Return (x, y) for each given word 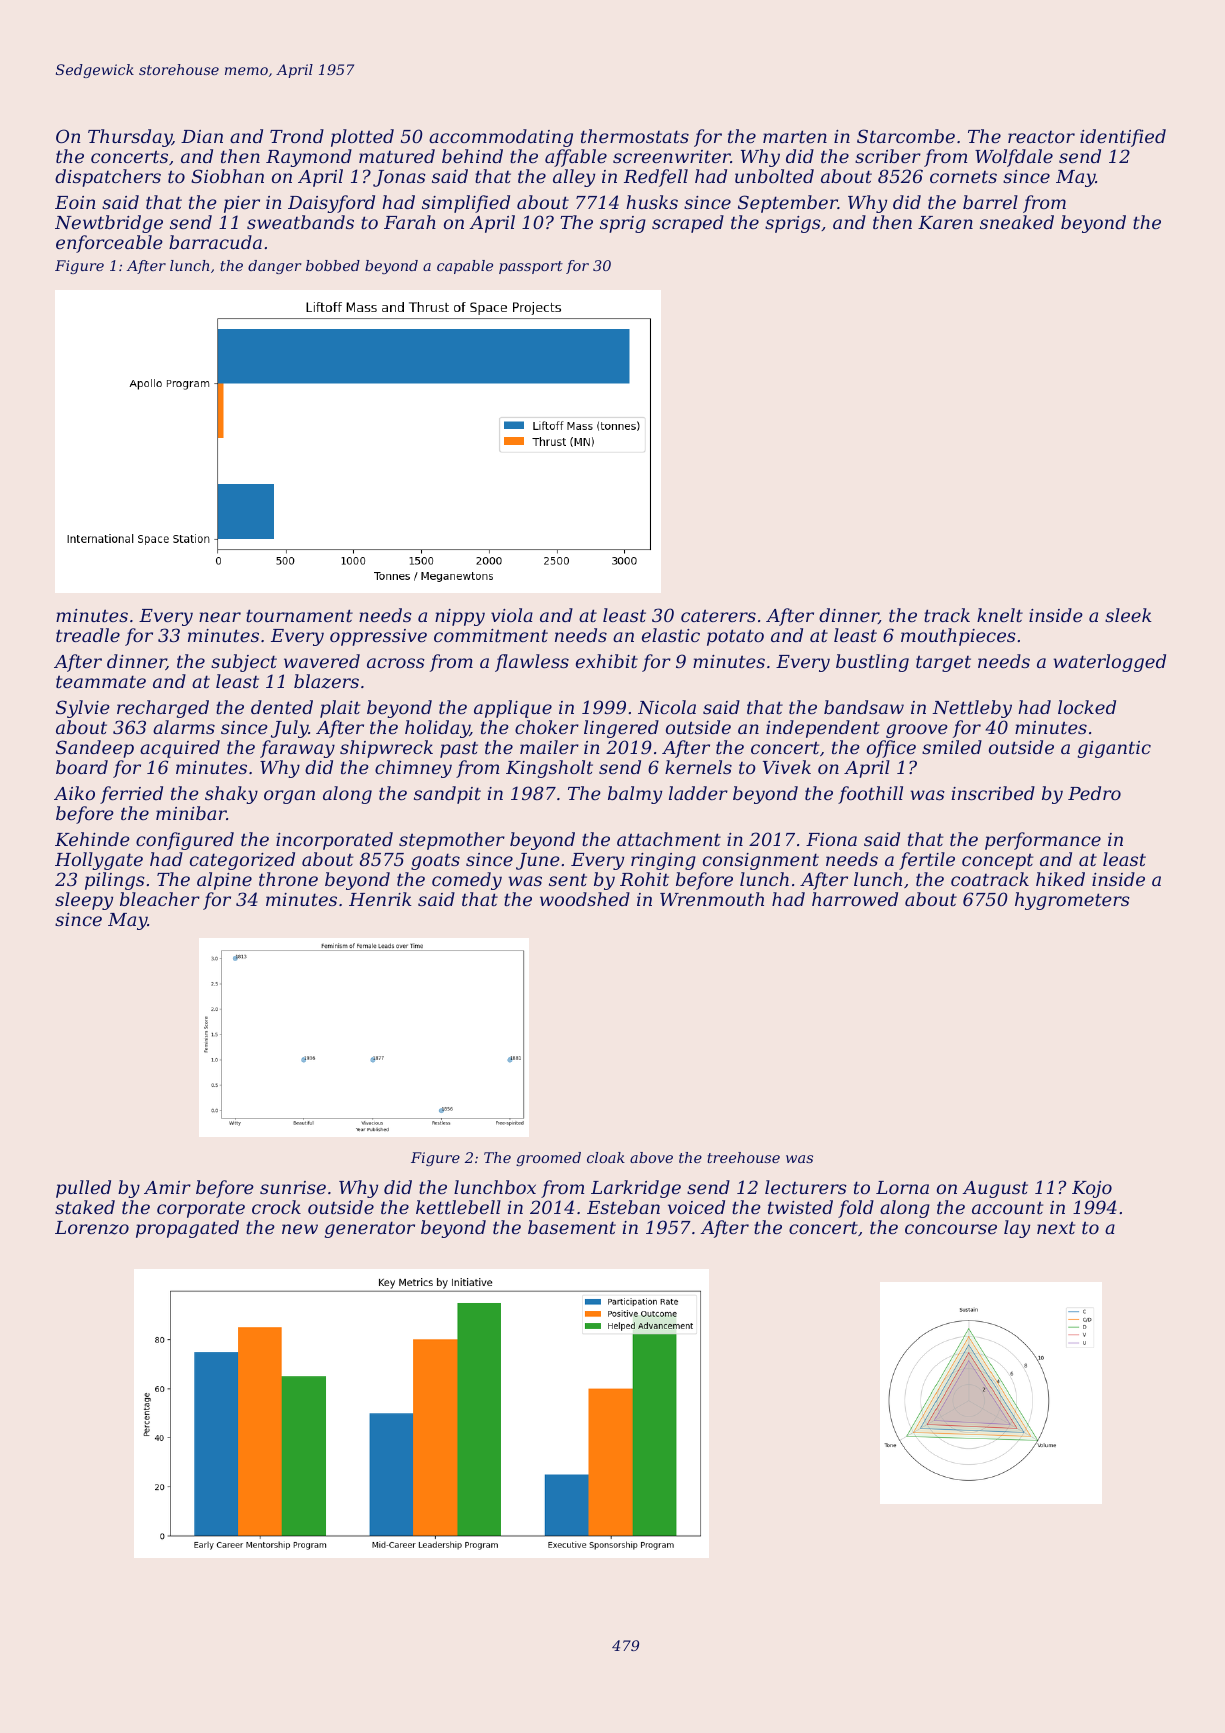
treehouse (743, 1157)
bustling (872, 663)
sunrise (293, 1187)
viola (512, 615)
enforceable (109, 244)
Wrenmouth (712, 899)
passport (531, 267)
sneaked (1017, 222)
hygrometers (1072, 901)
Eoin (75, 202)
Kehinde (92, 839)
